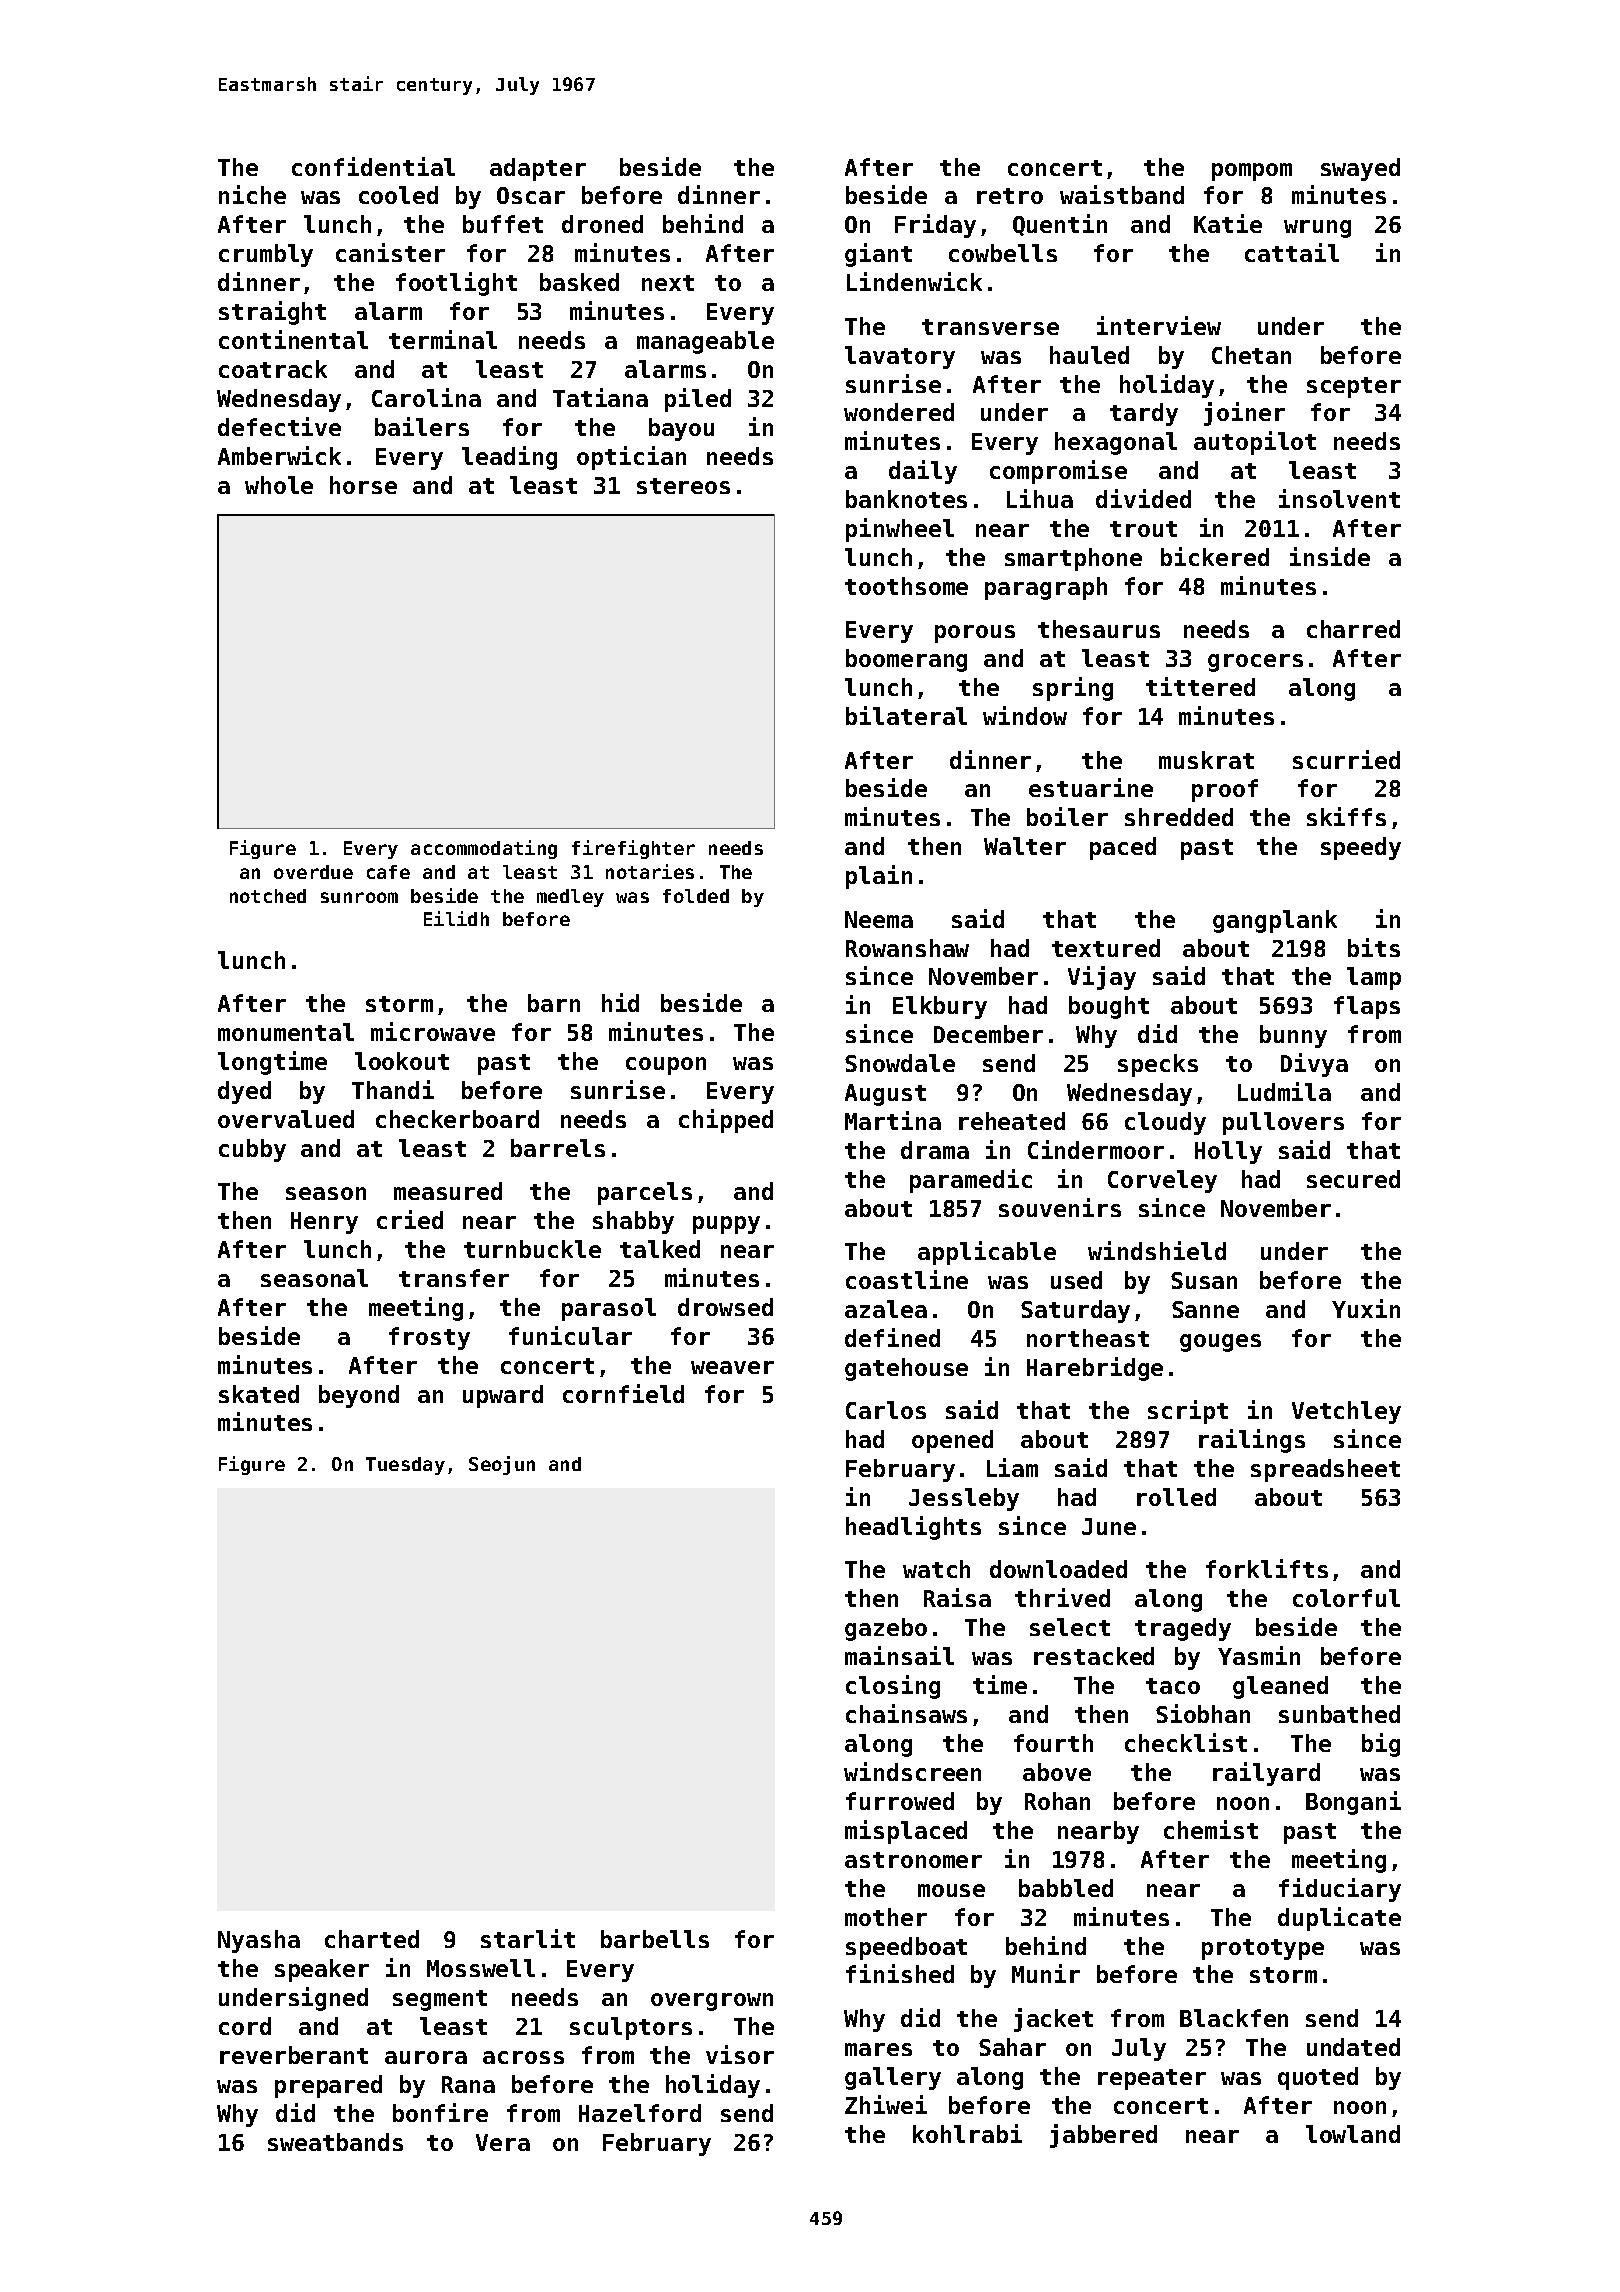 The height and width of the screenshot is (2292, 1620). What do you see at coordinates (502, 1465) in the screenshot?
I see `Seojun` at bounding box center [502, 1465].
